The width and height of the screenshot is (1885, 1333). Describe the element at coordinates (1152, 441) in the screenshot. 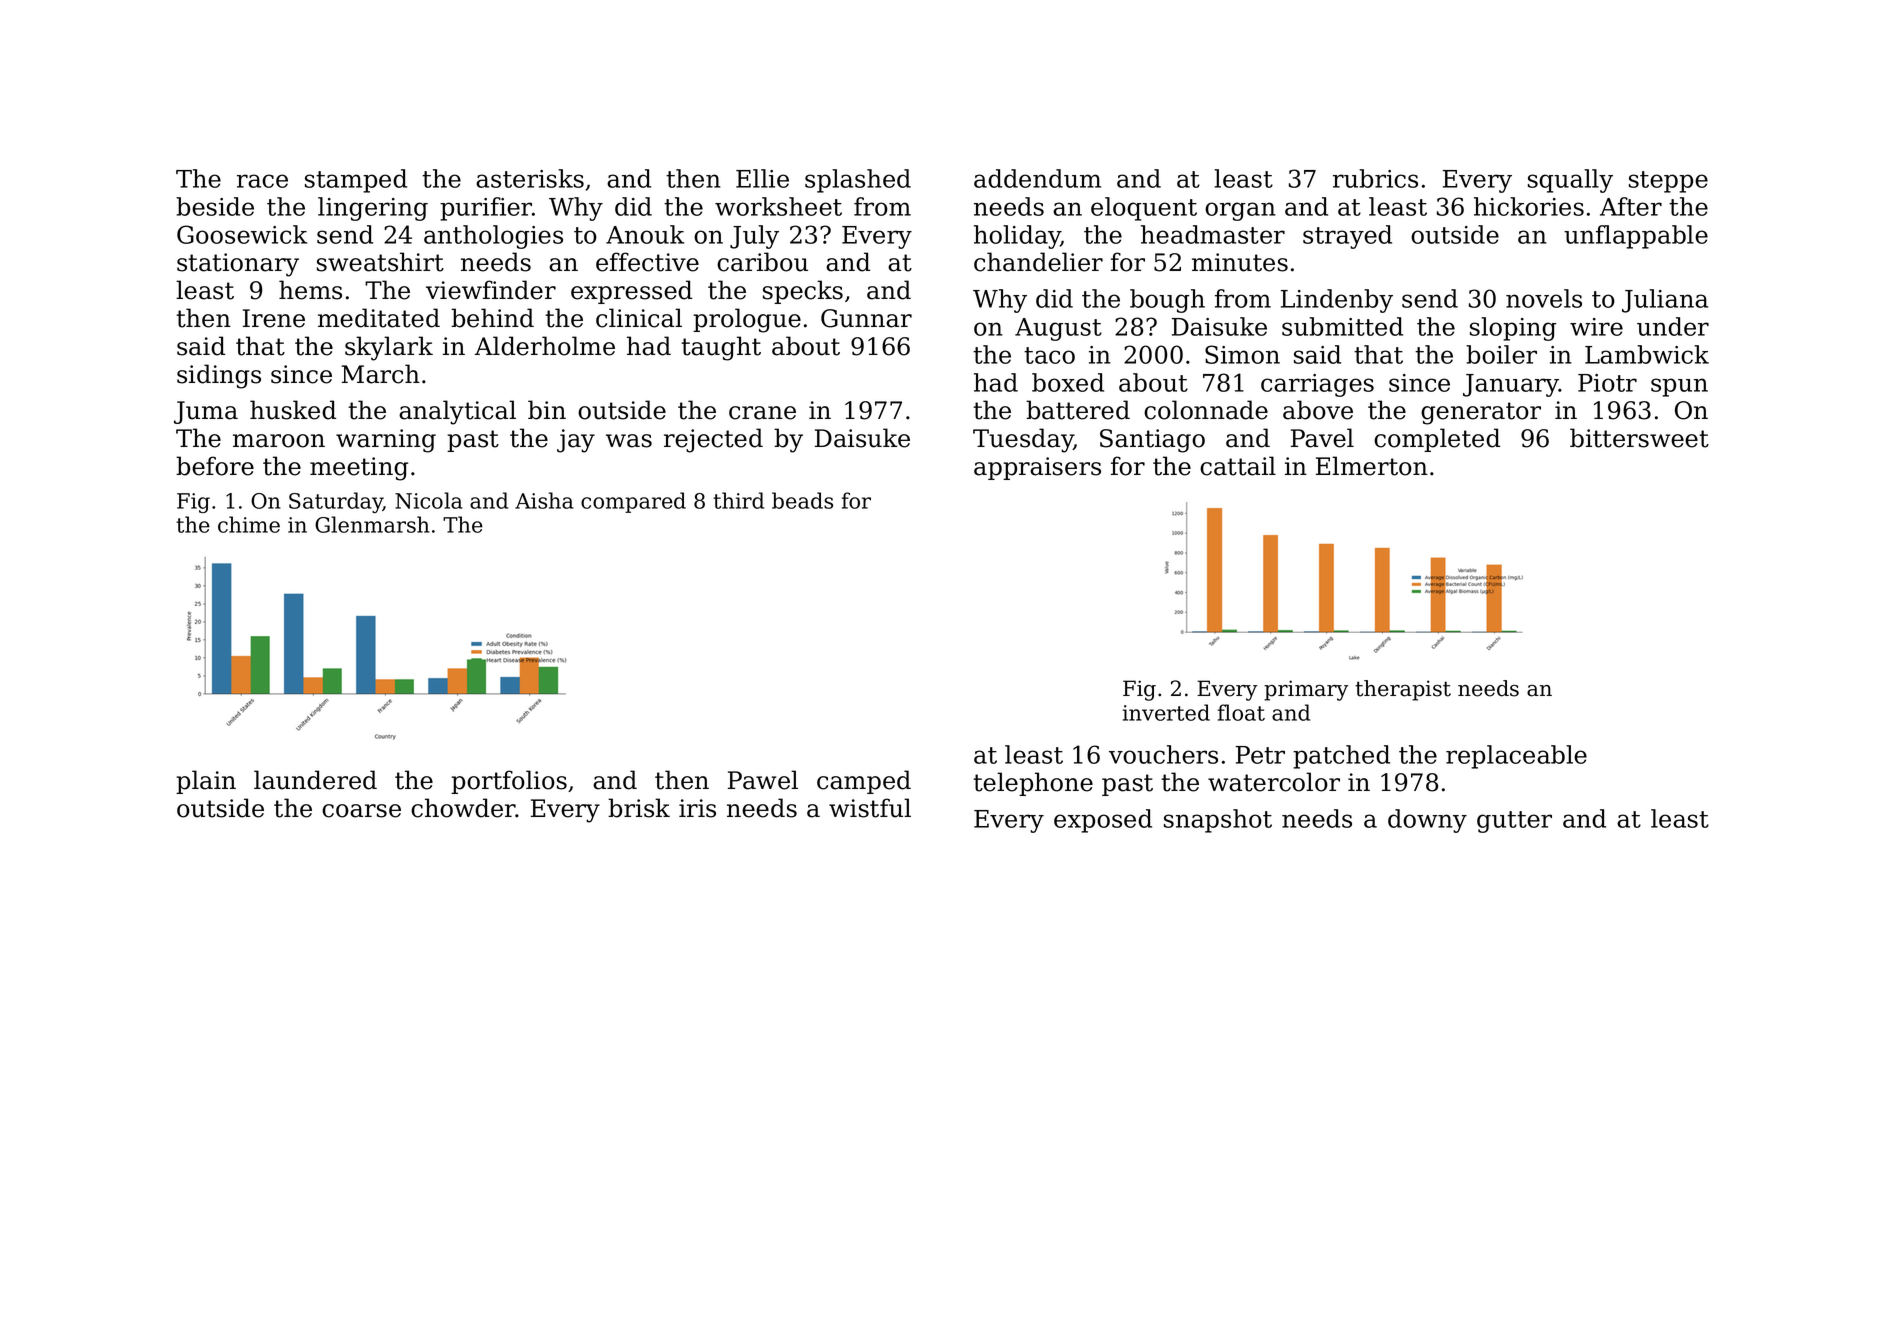

I see `Santiago` at that location.
